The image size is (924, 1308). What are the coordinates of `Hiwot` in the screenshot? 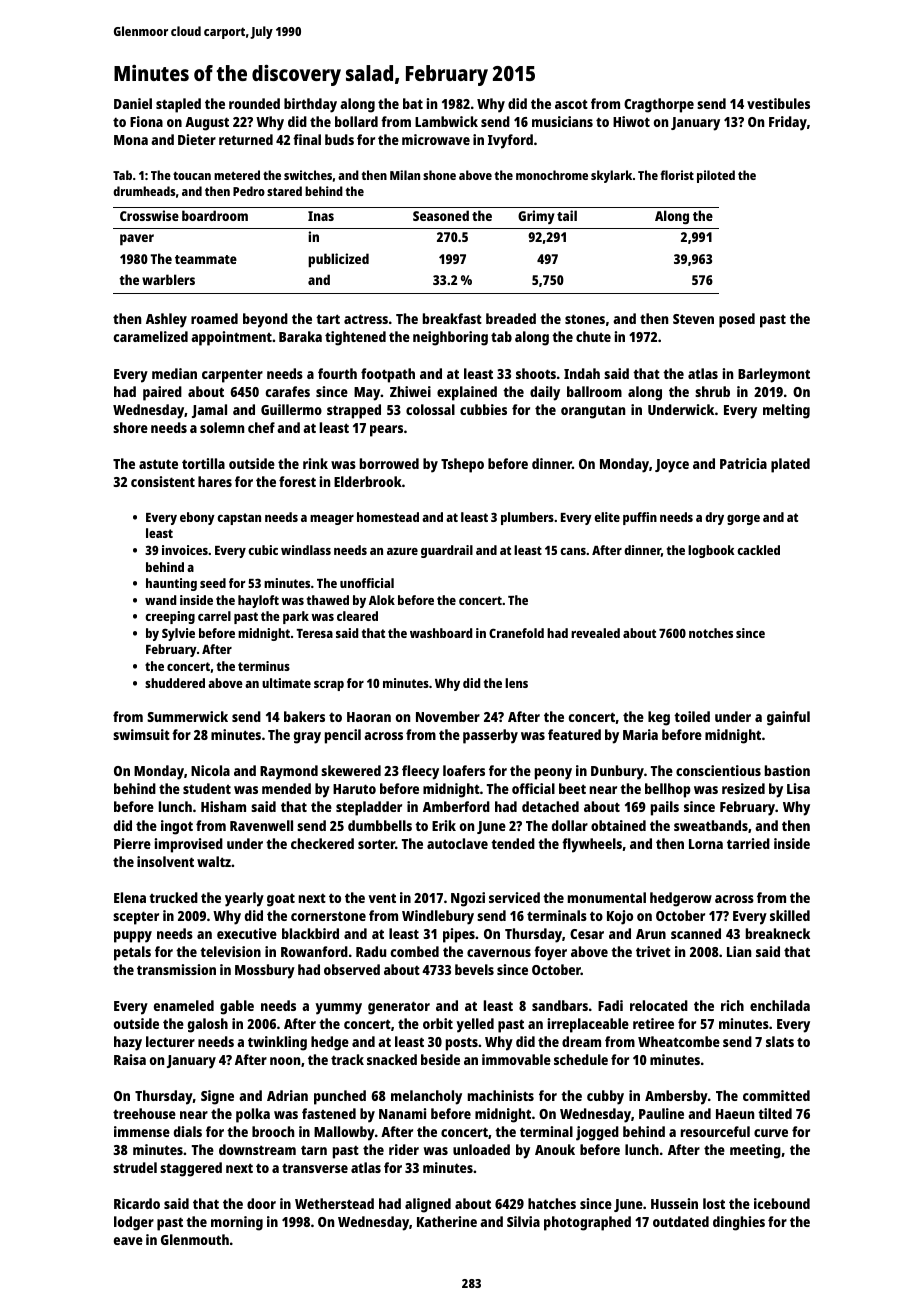 It's located at (631, 121).
